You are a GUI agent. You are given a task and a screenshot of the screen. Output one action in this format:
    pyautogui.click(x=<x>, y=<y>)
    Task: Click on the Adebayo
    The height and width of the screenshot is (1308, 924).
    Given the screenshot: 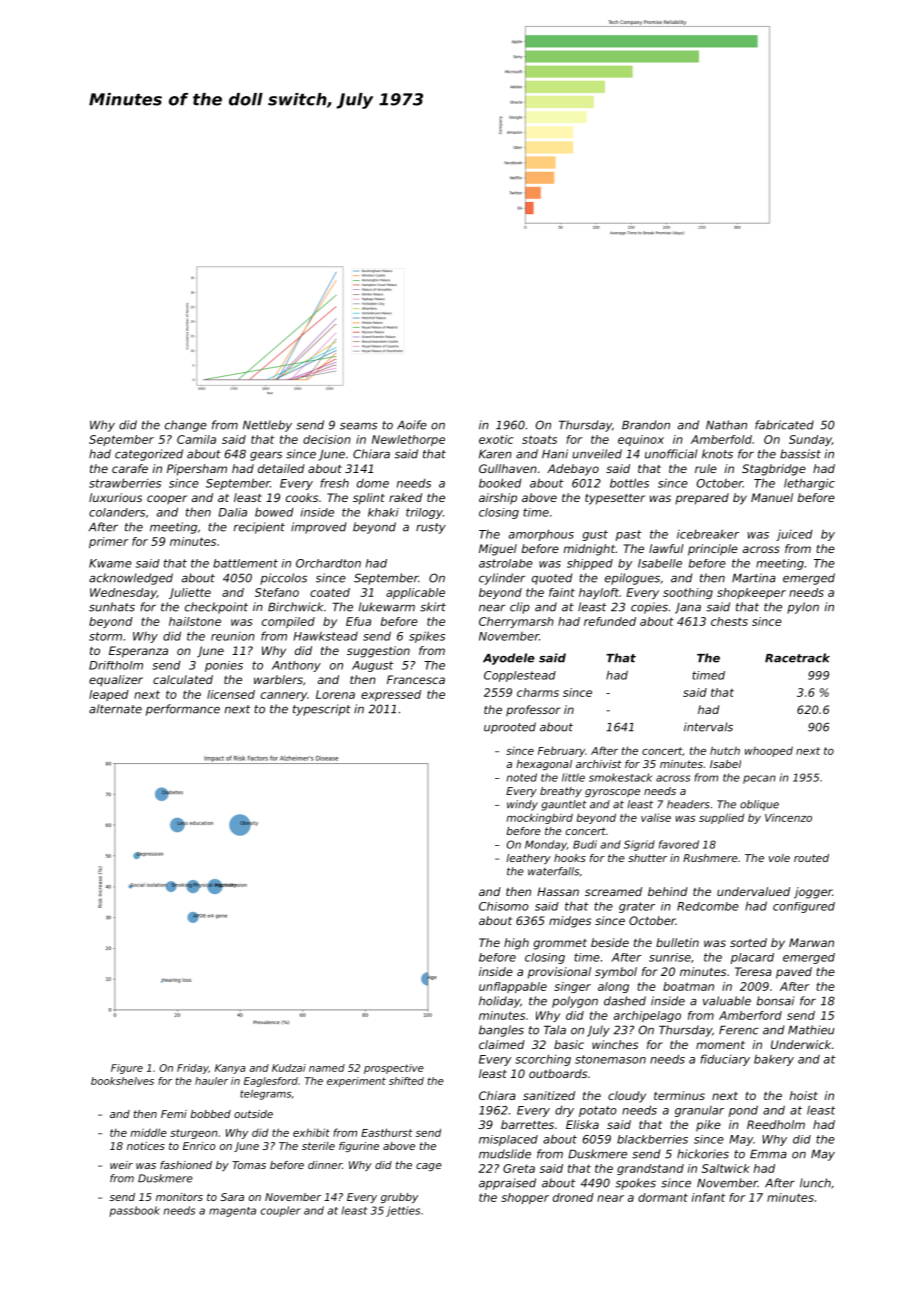 What is the action you would take?
    pyautogui.click(x=573, y=470)
